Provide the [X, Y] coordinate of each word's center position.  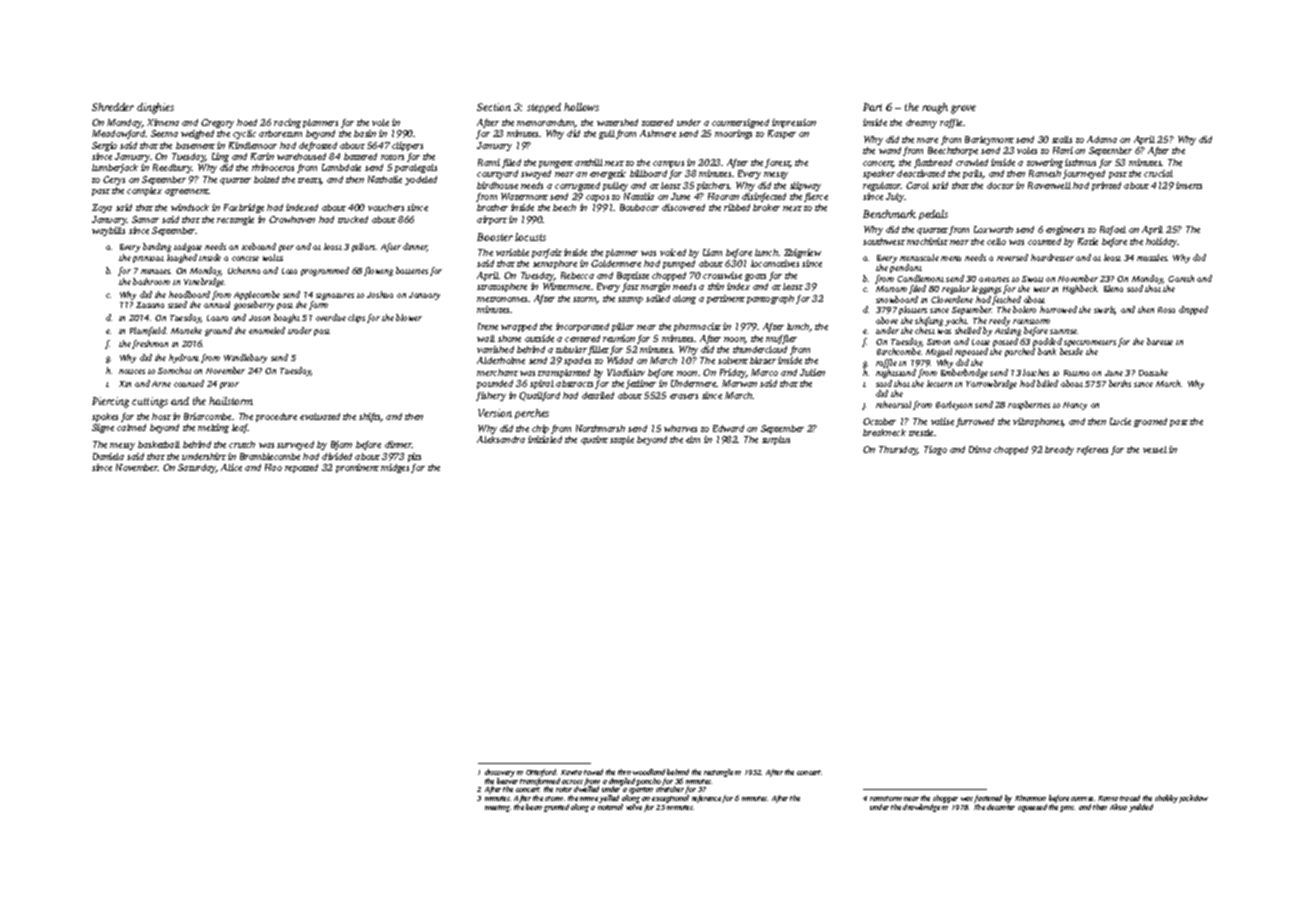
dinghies [155, 108]
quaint [594, 440]
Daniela [108, 456]
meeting [497, 808]
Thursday [898, 450]
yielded [1141, 808]
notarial [610, 807]
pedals [933, 215]
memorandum [546, 123]
